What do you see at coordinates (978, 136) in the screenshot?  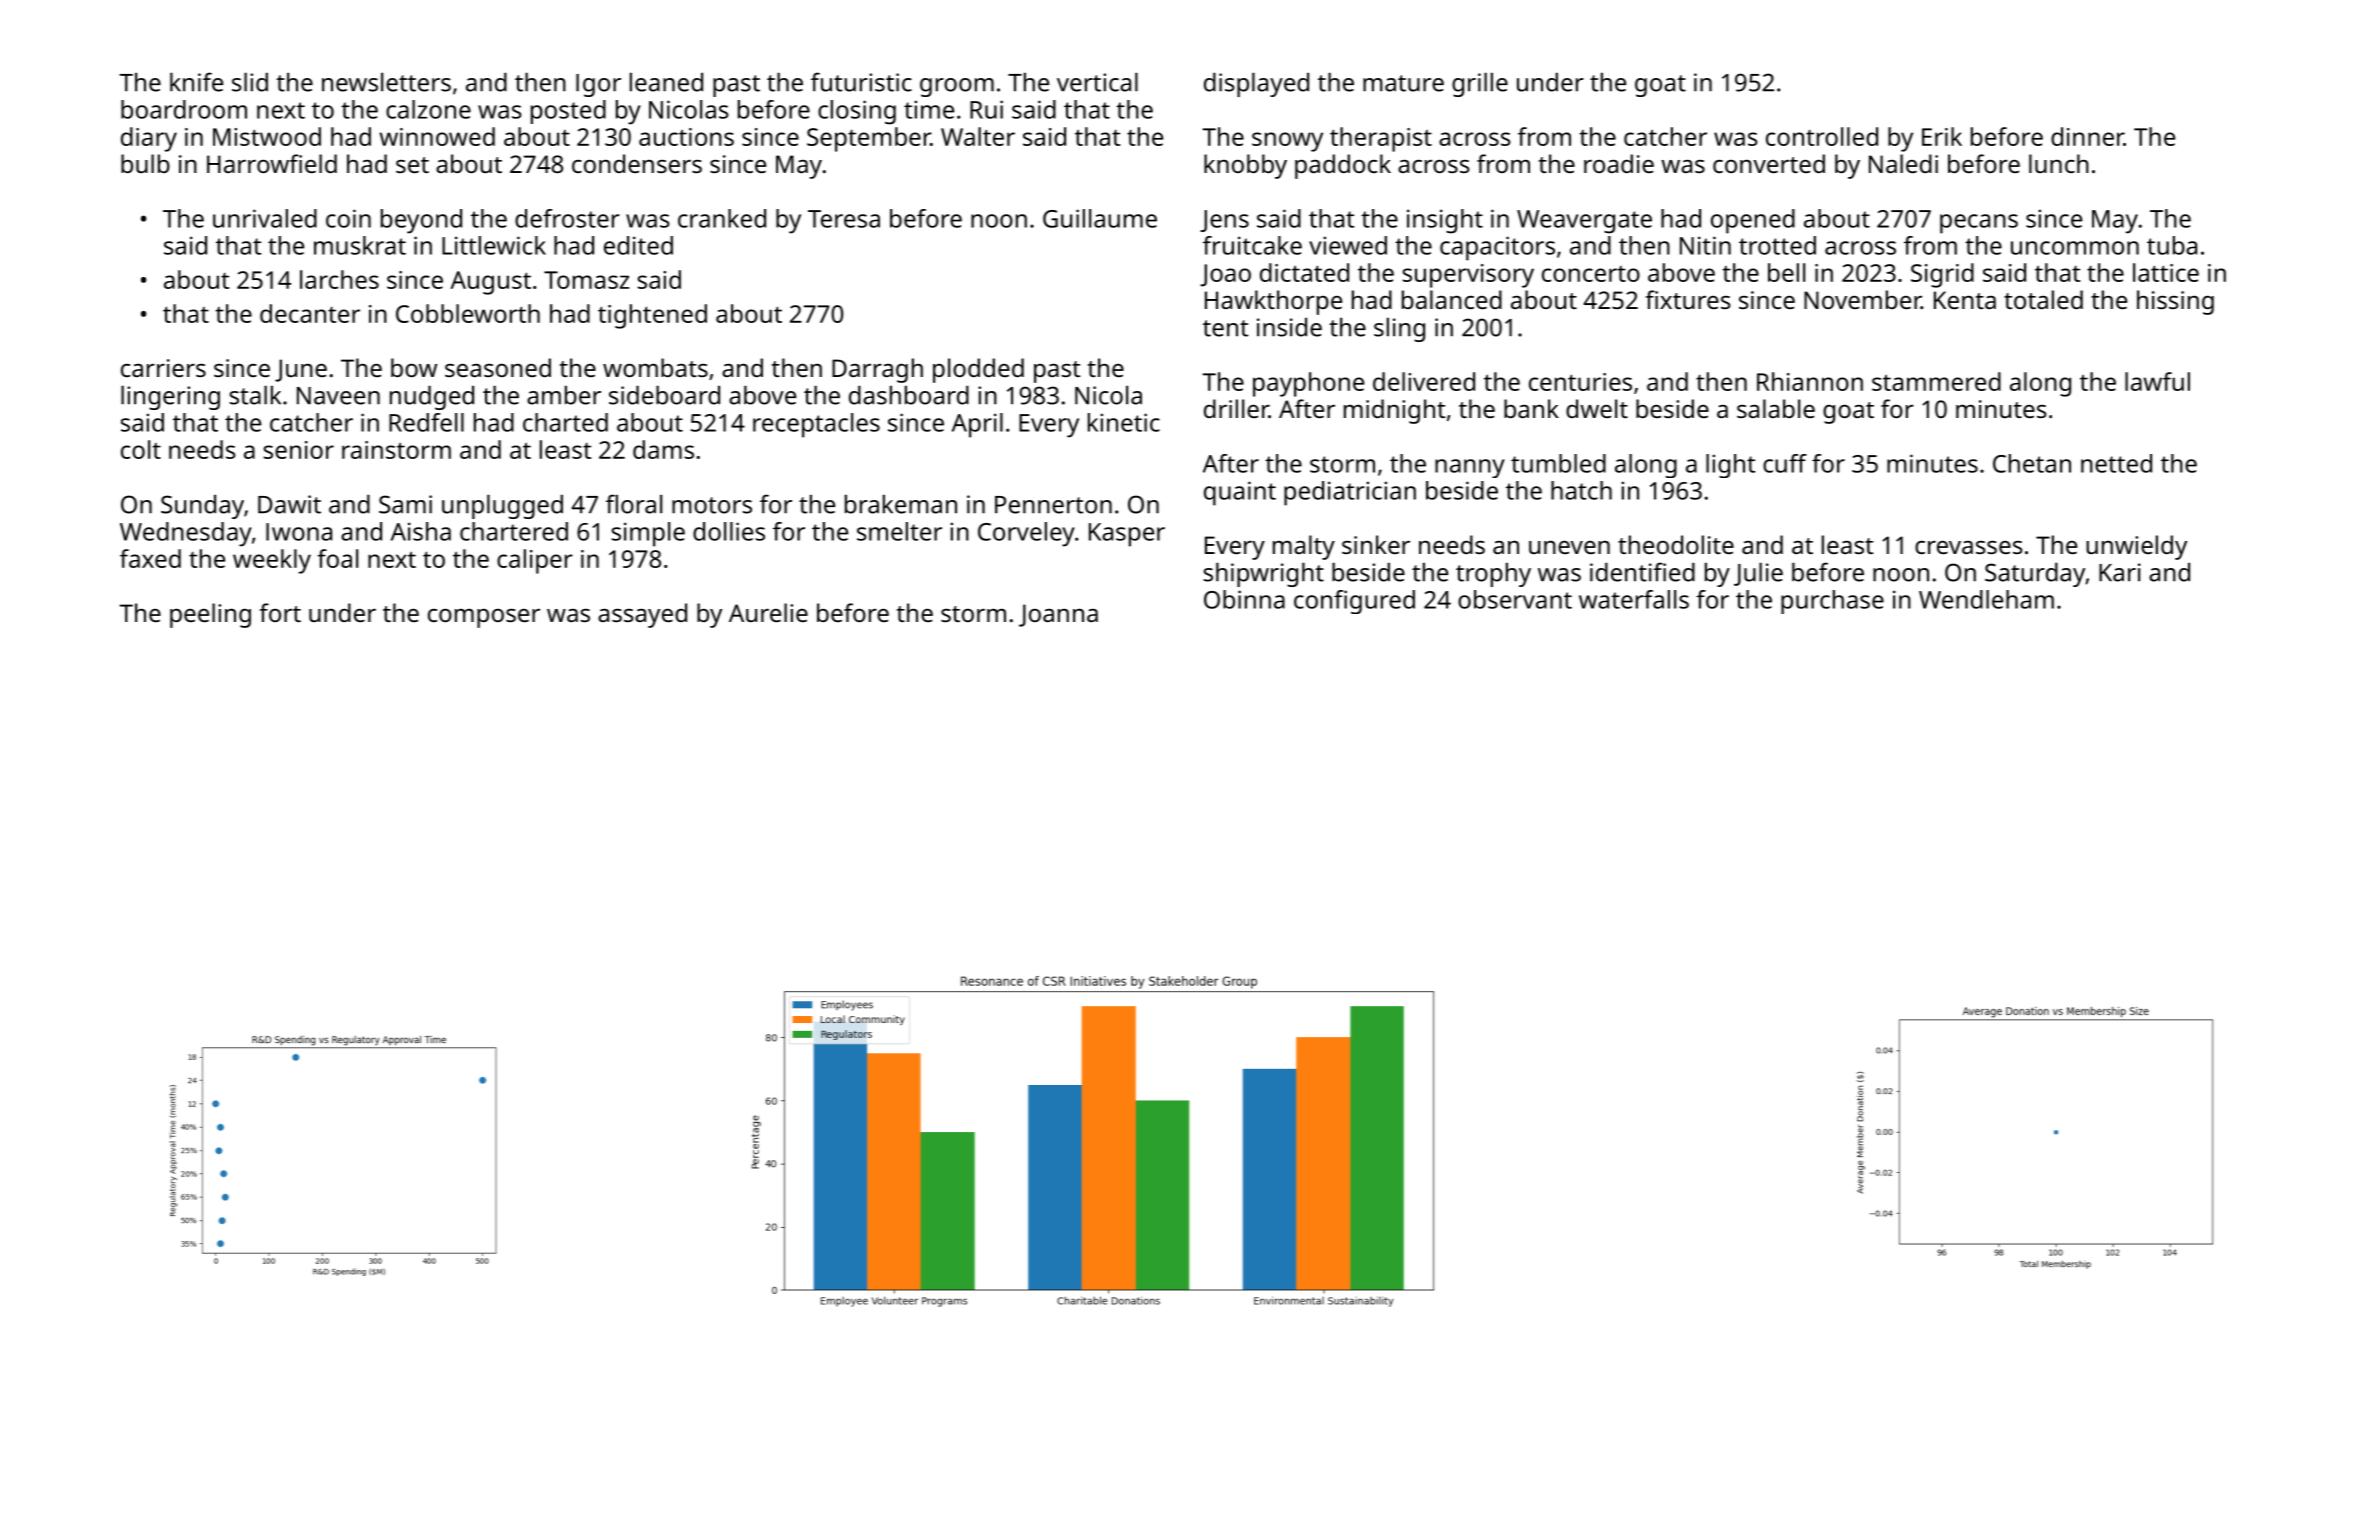 I see `Walter` at bounding box center [978, 136].
